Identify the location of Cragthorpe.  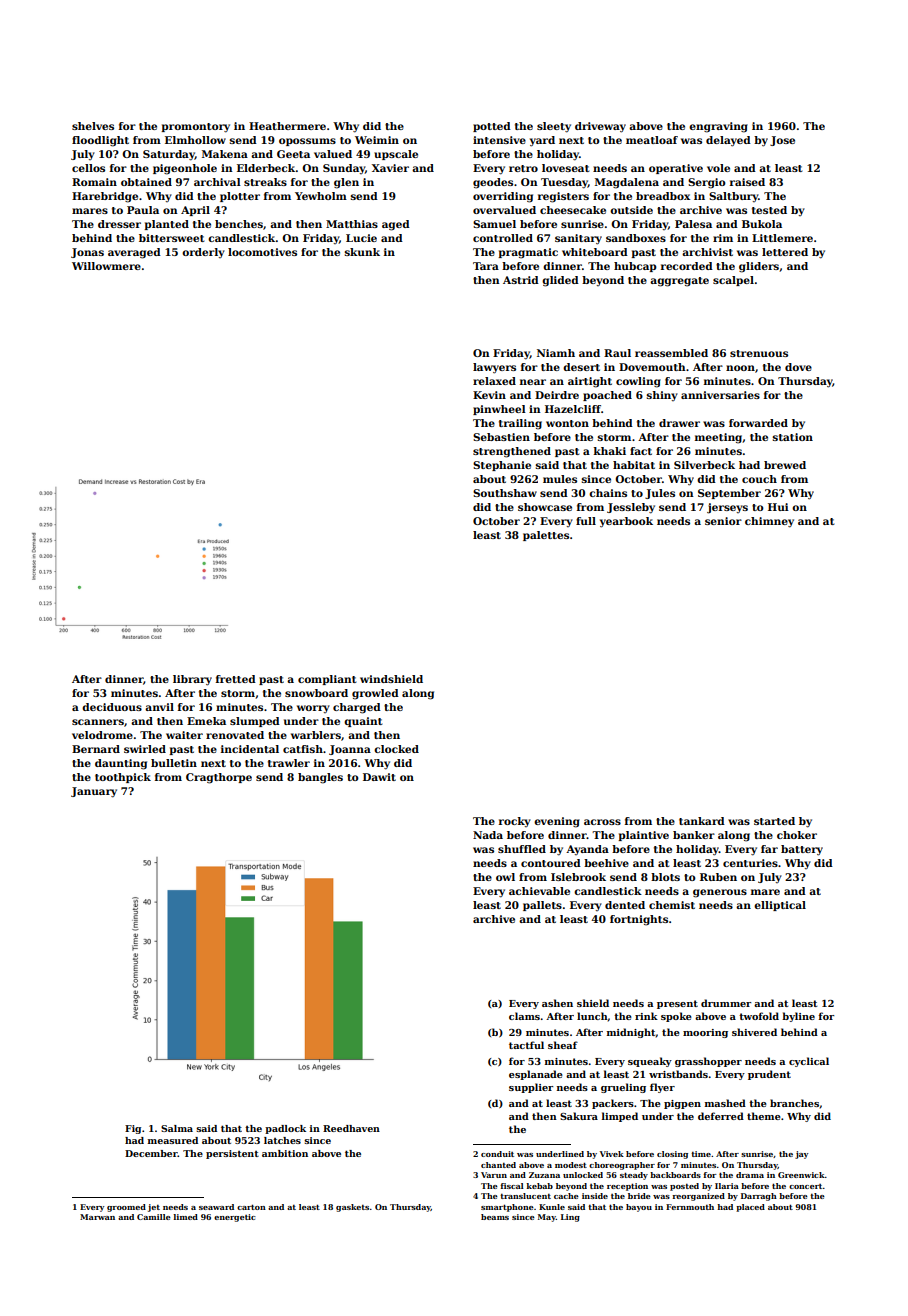
(219, 778).
